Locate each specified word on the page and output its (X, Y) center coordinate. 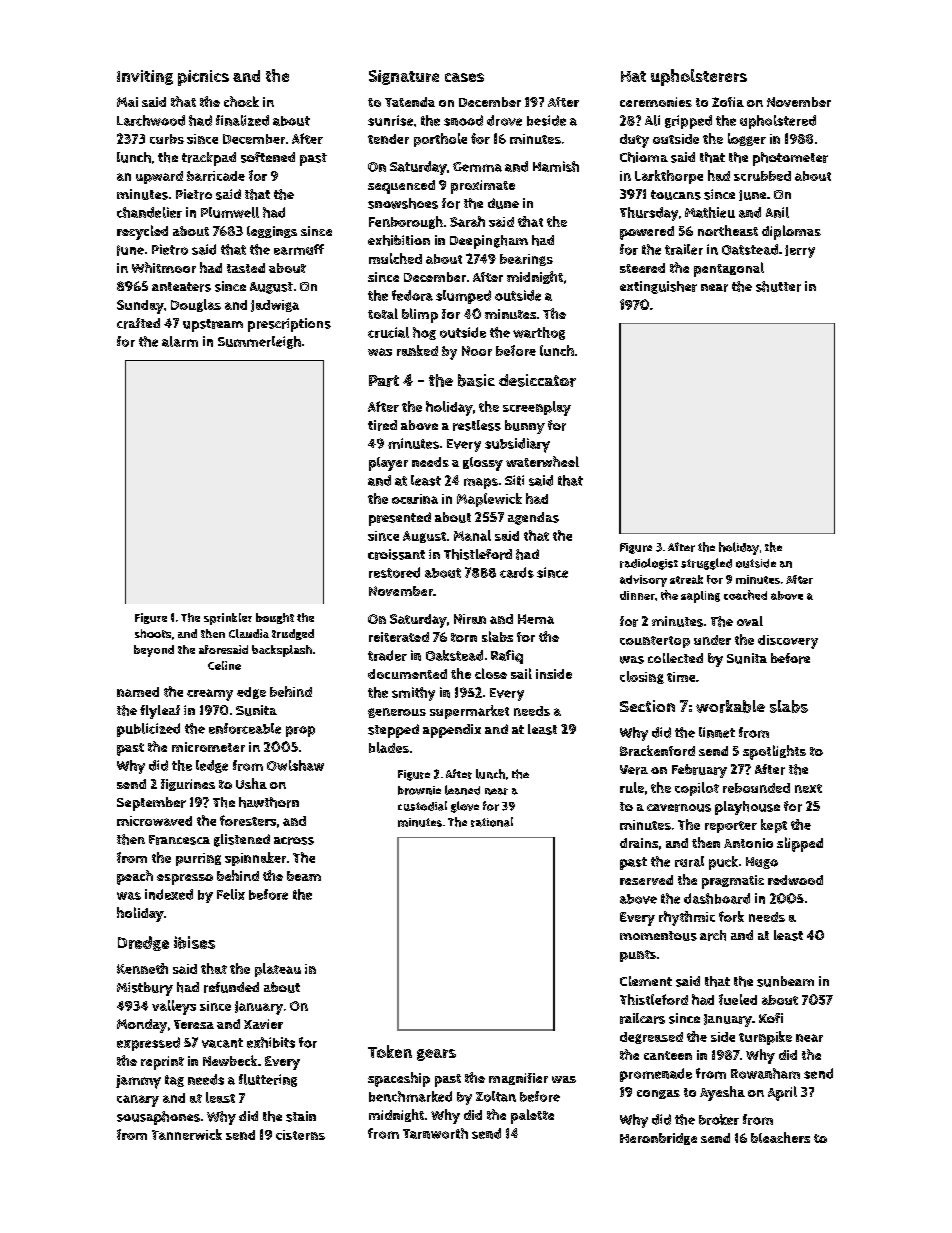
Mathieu (710, 212)
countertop (655, 642)
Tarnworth (435, 1133)
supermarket (469, 712)
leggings (272, 232)
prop (300, 731)
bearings (526, 260)
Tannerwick (187, 1134)
